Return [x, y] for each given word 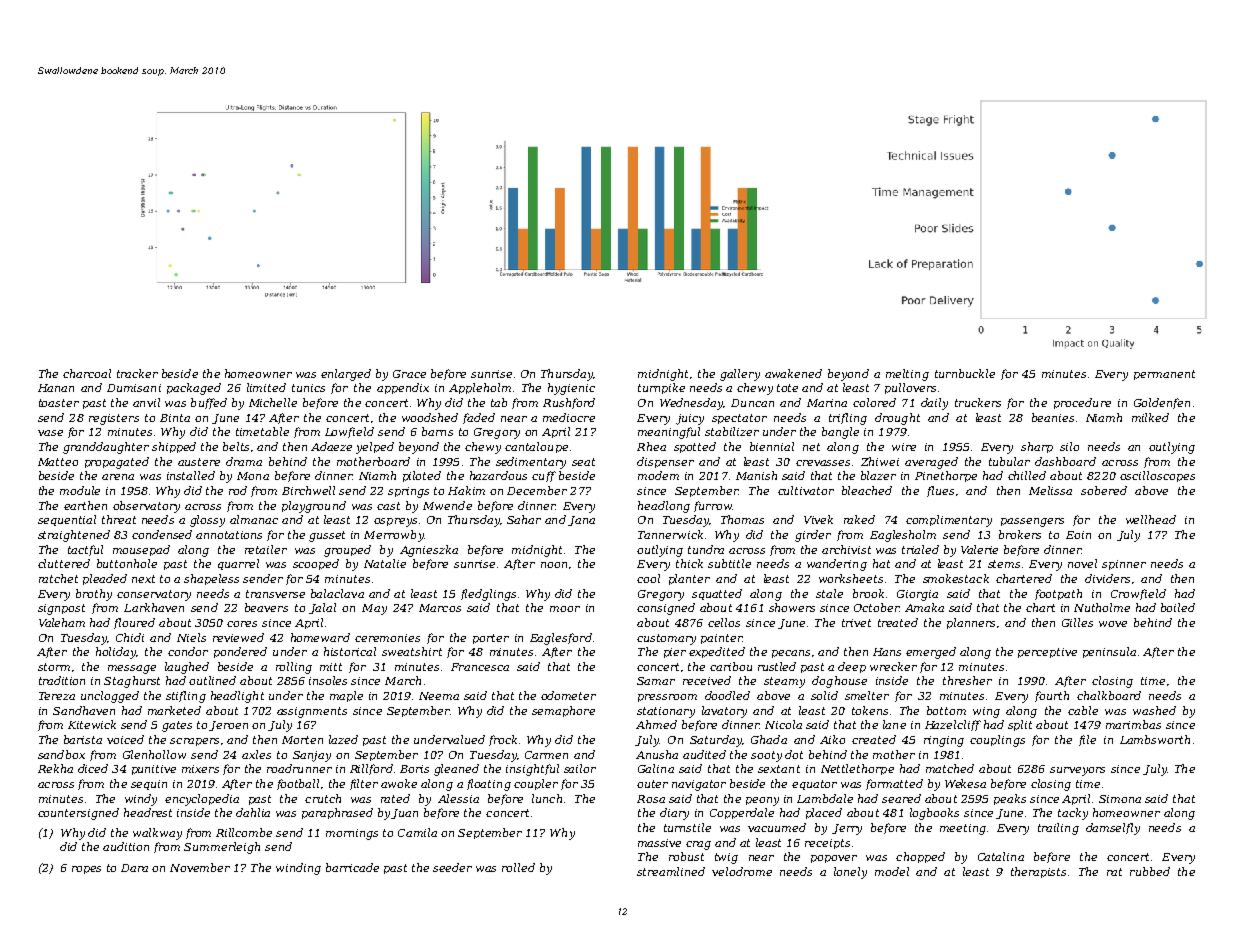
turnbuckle [965, 373]
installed [191, 475]
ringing [944, 741]
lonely [850, 873]
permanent [1164, 375]
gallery [740, 375]
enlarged [346, 375]
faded [479, 418]
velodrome [742, 871]
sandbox [61, 754]
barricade [352, 867]
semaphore [563, 711]
